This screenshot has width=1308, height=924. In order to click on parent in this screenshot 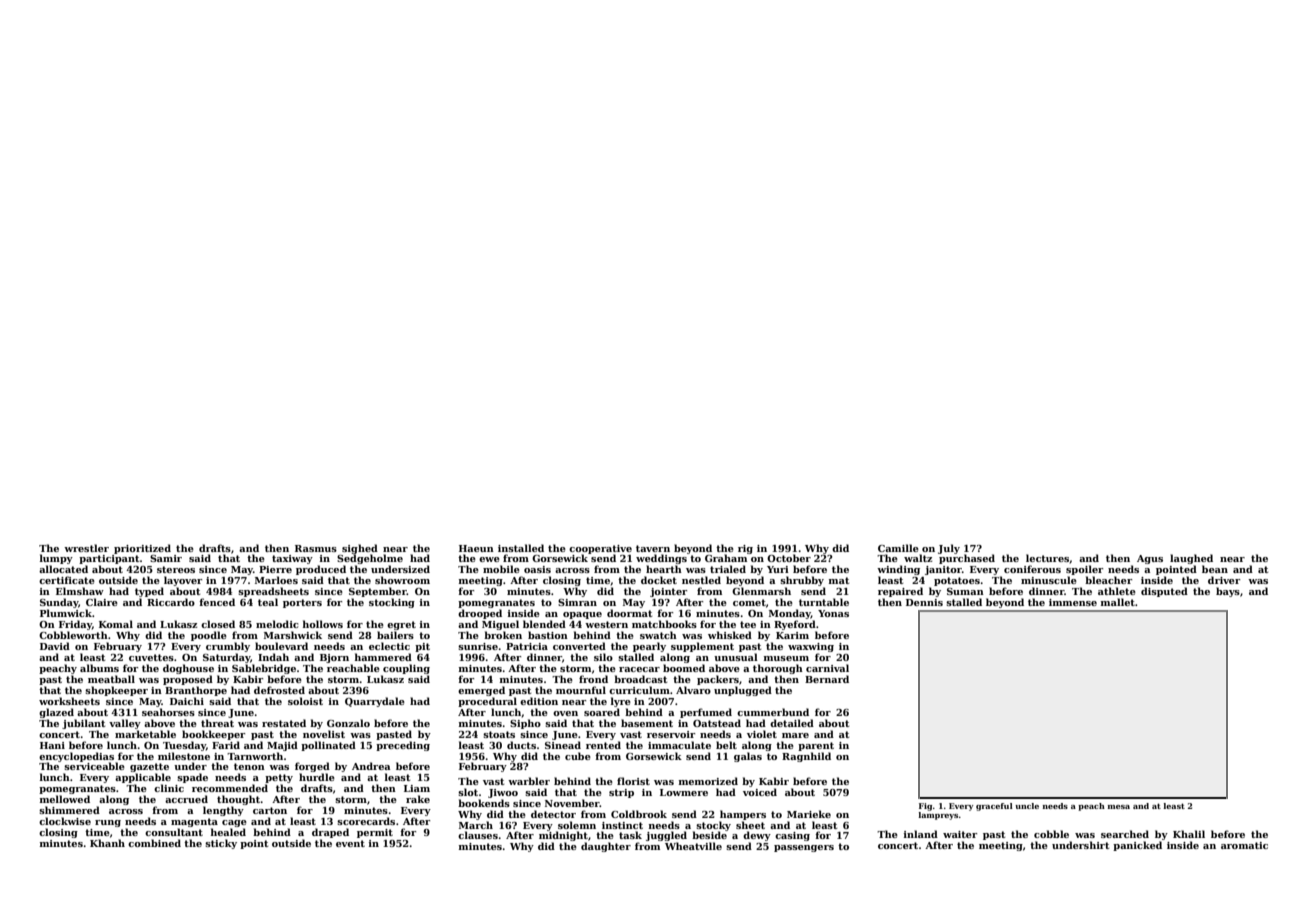, I will do `click(816, 746)`.
